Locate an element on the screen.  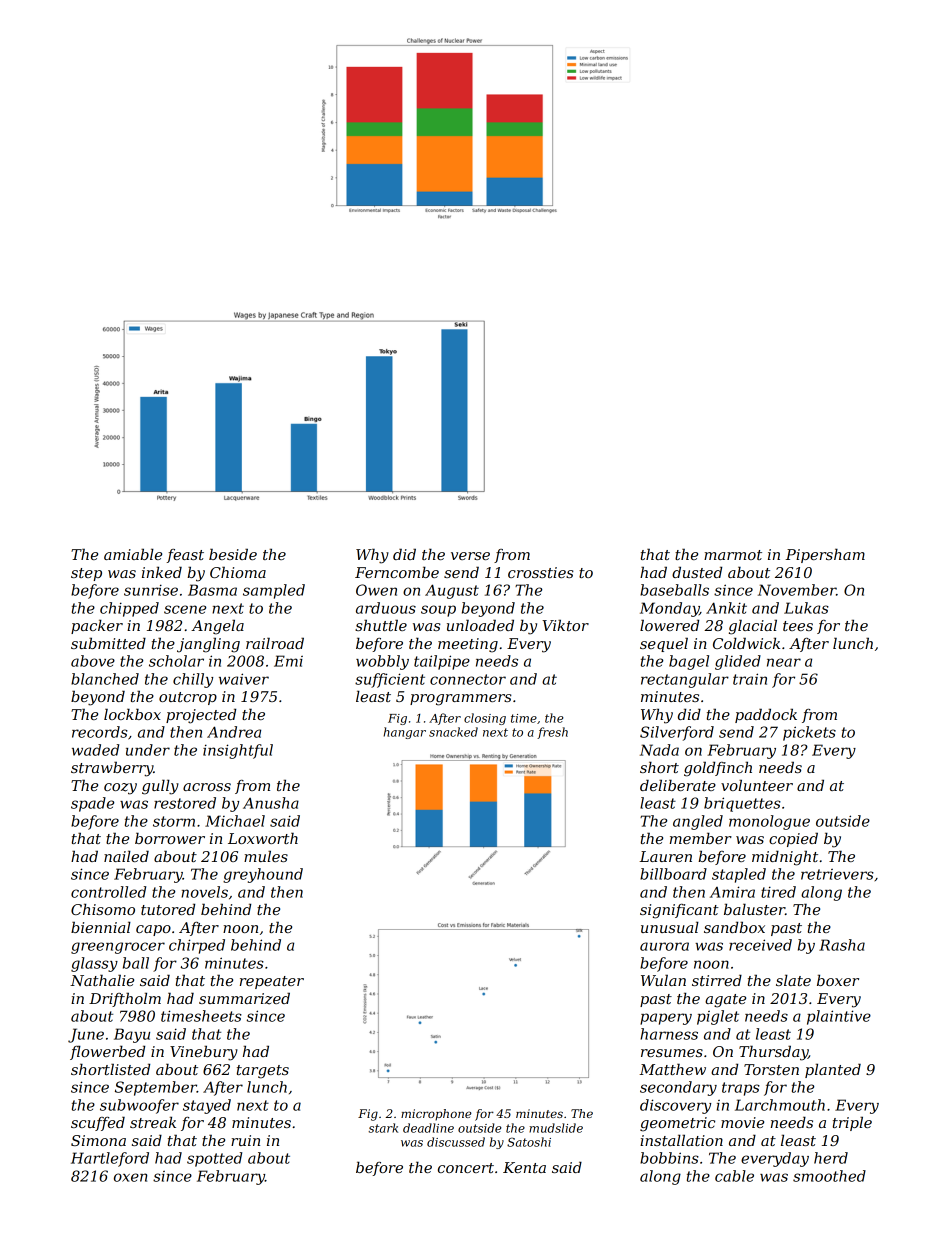
hangar is located at coordinates (404, 733).
